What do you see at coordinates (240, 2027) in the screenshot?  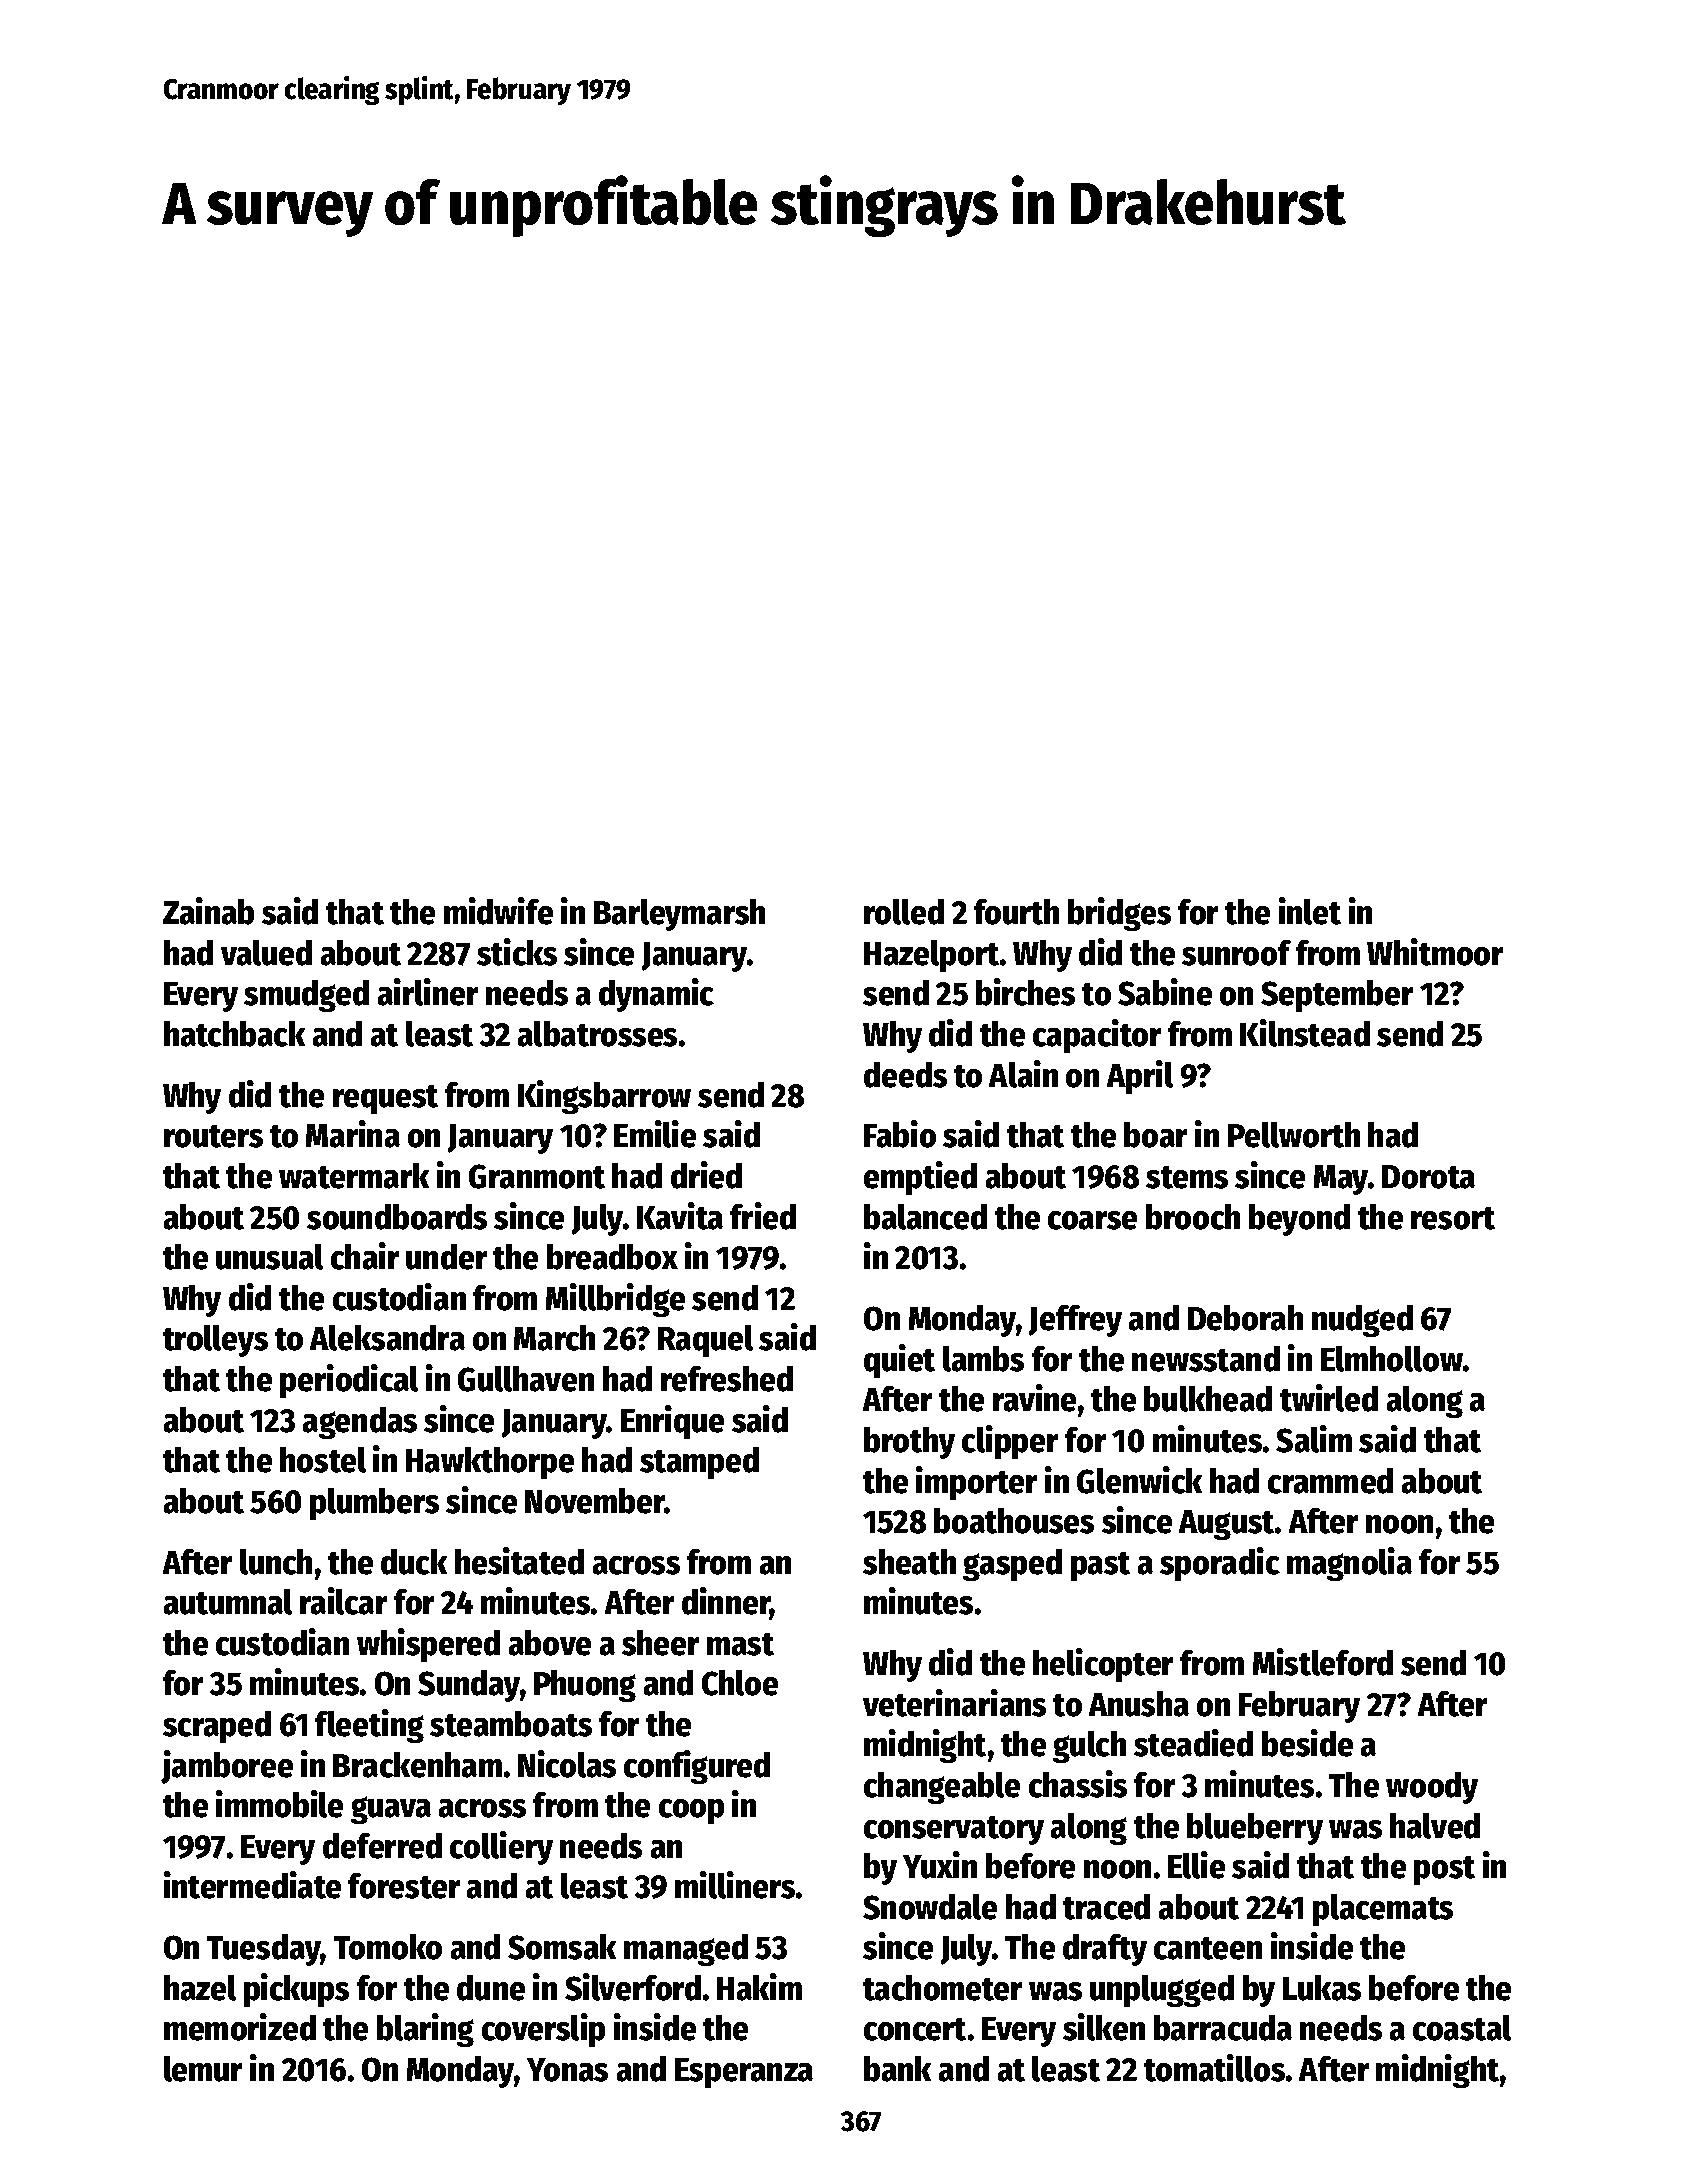 I see `memorized` at bounding box center [240, 2027].
